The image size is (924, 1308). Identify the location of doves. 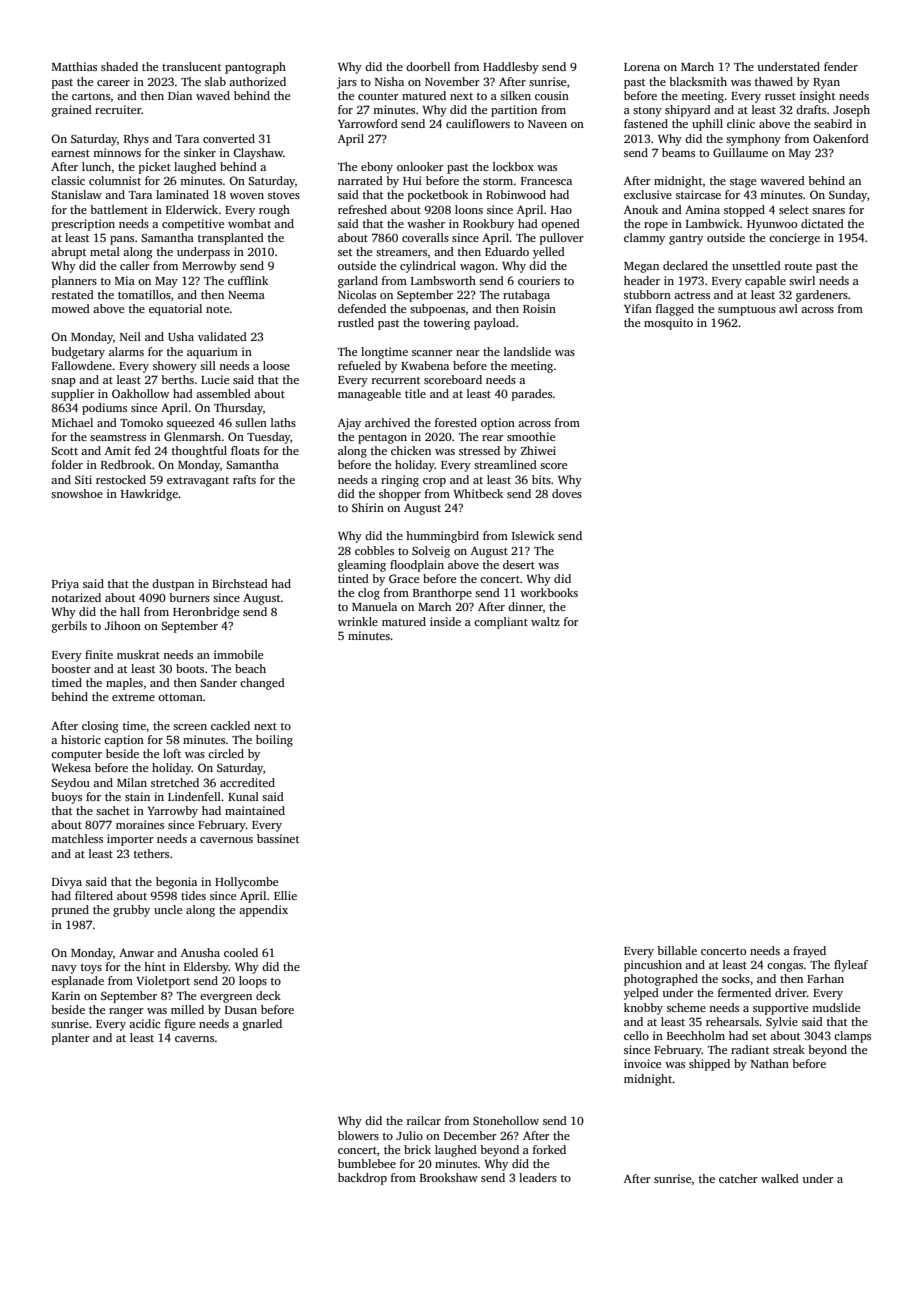
(567, 493).
